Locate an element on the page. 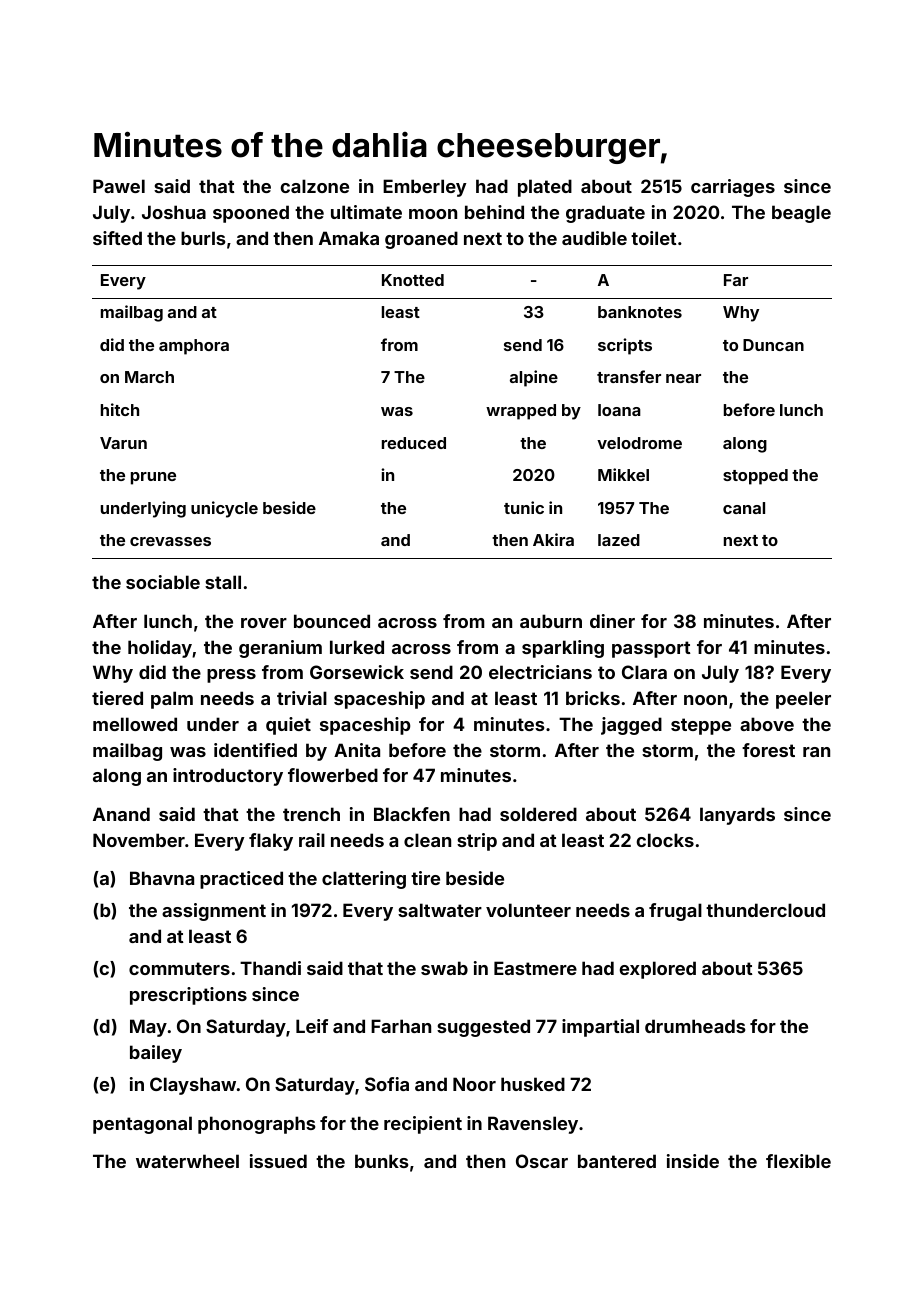 This page has height=1308, width=924. Knotted is located at coordinates (413, 280).
